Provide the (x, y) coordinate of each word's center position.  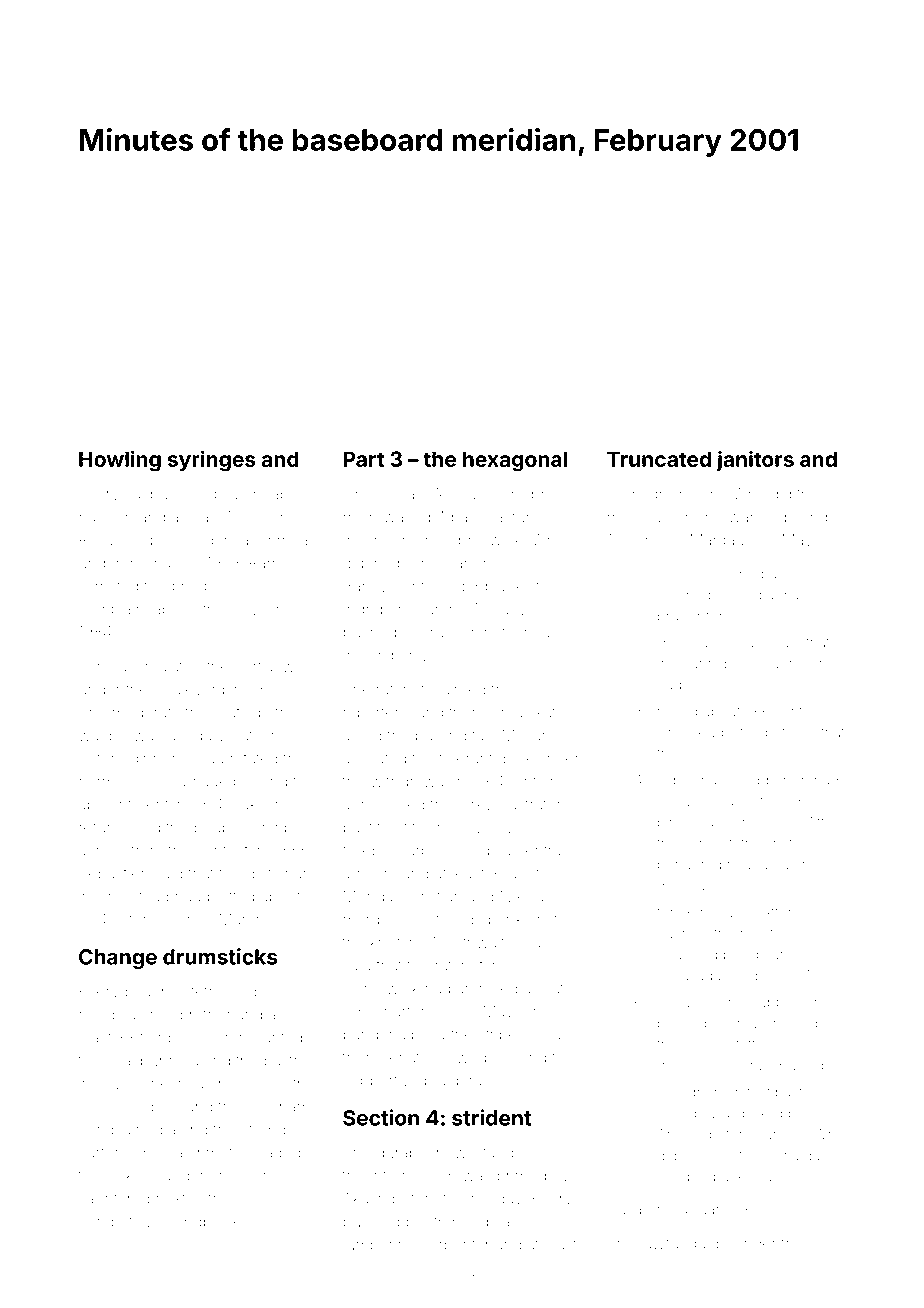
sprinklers (514, 921)
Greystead (133, 898)
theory (392, 541)
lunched (684, 594)
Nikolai (524, 896)
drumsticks (220, 956)
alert (795, 864)
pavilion (106, 518)
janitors (755, 460)
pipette (494, 633)
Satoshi (257, 735)
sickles (130, 1176)
